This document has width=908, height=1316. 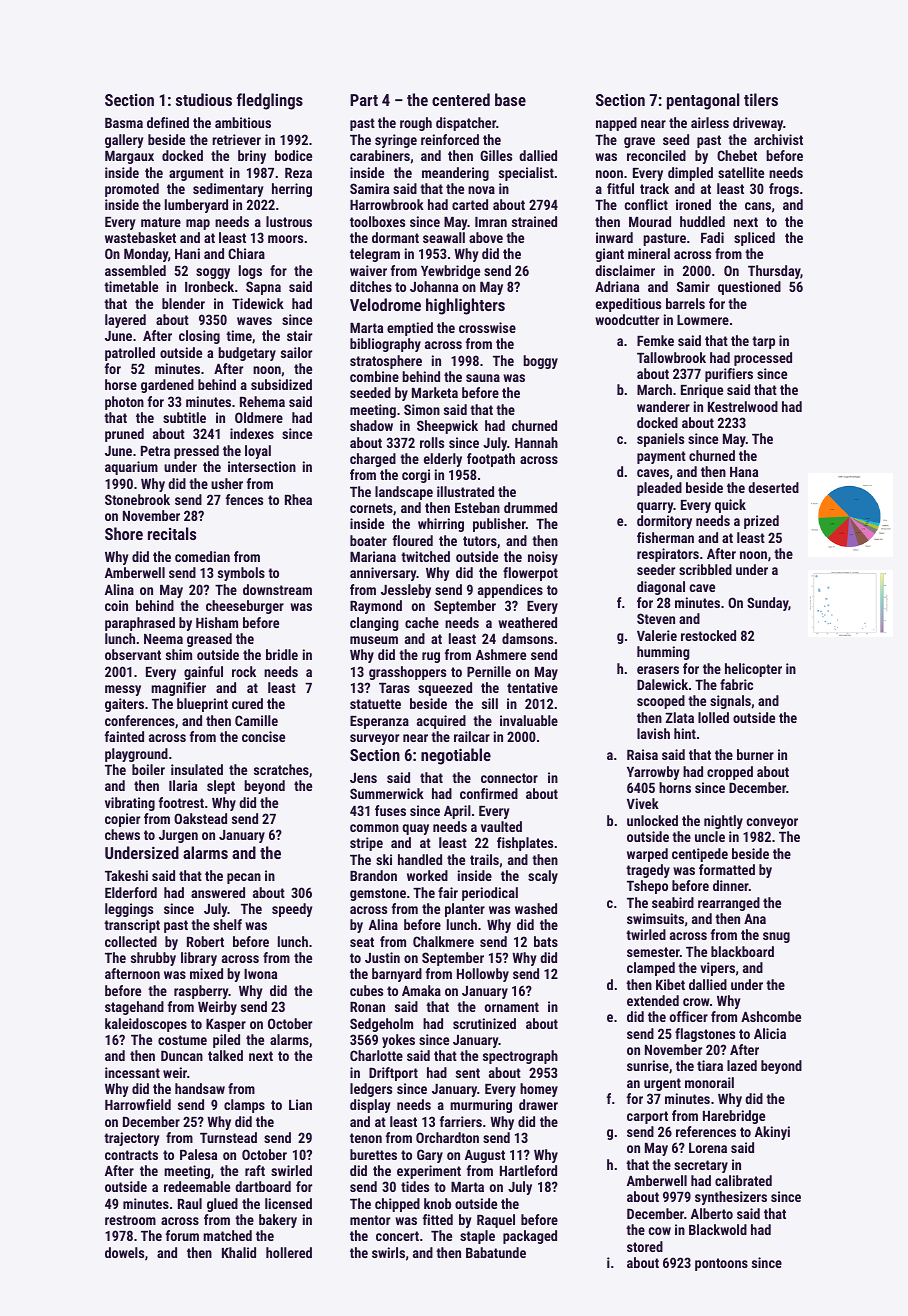 What do you see at coordinates (281, 384) in the document?
I see `subsidized` at bounding box center [281, 384].
